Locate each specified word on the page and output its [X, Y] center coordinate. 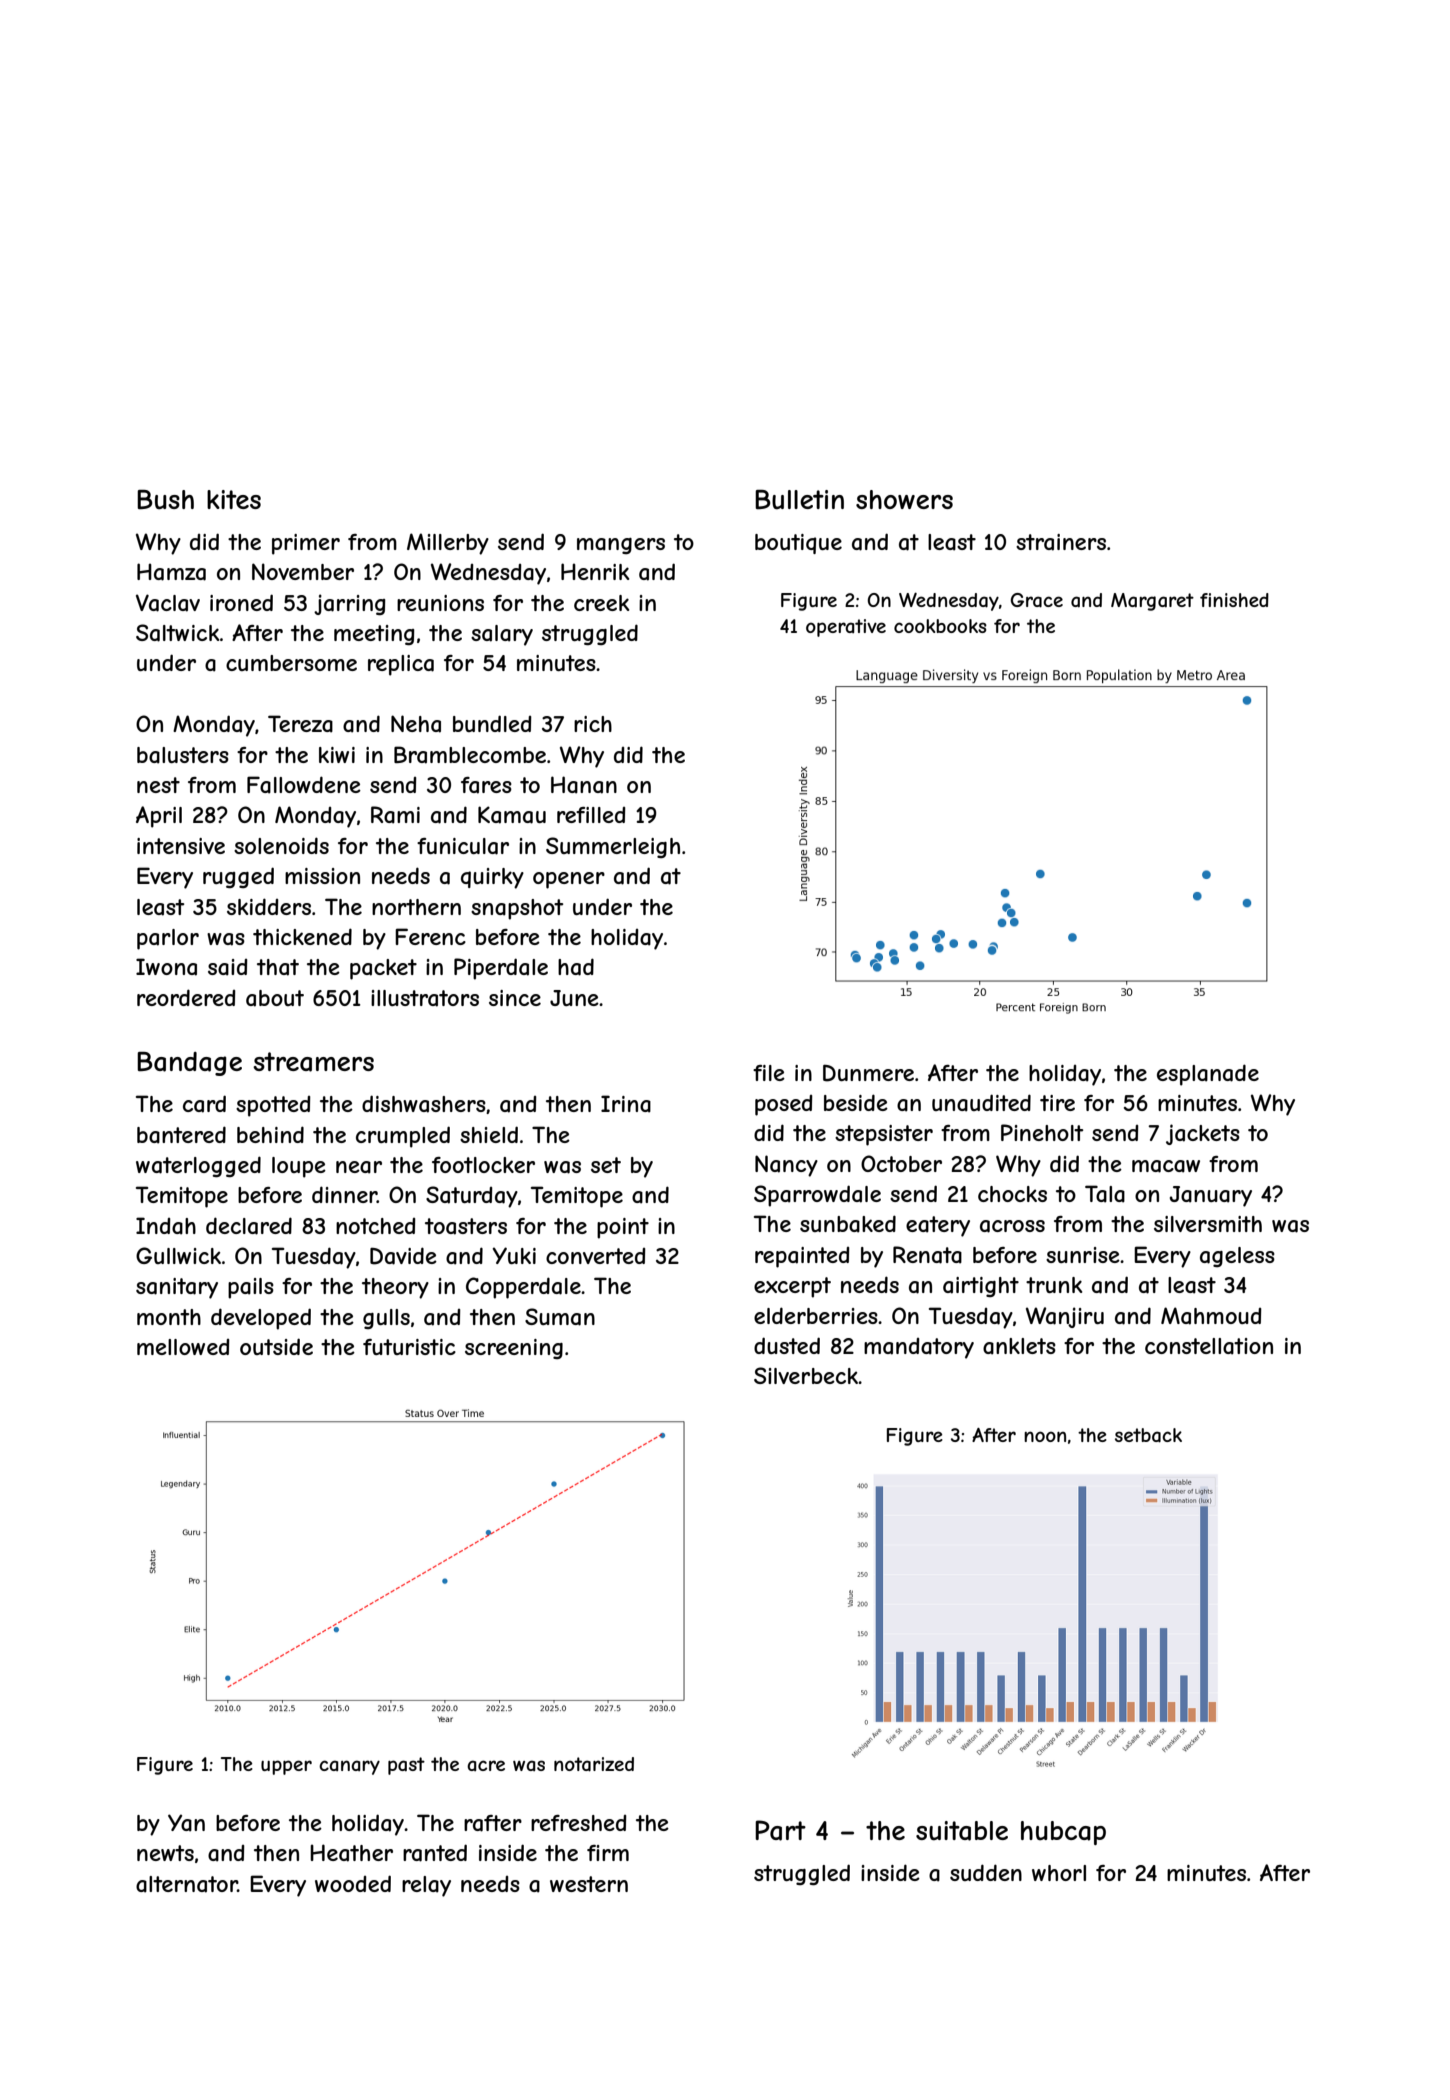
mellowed [183, 1347]
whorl [1059, 1873]
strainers [1061, 542]
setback [1148, 1435]
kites [234, 499]
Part [780, 1830]
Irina [626, 1104]
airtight [981, 1287]
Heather [351, 1853]
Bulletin [799, 500]
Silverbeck [806, 1375]
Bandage [189, 1064]
